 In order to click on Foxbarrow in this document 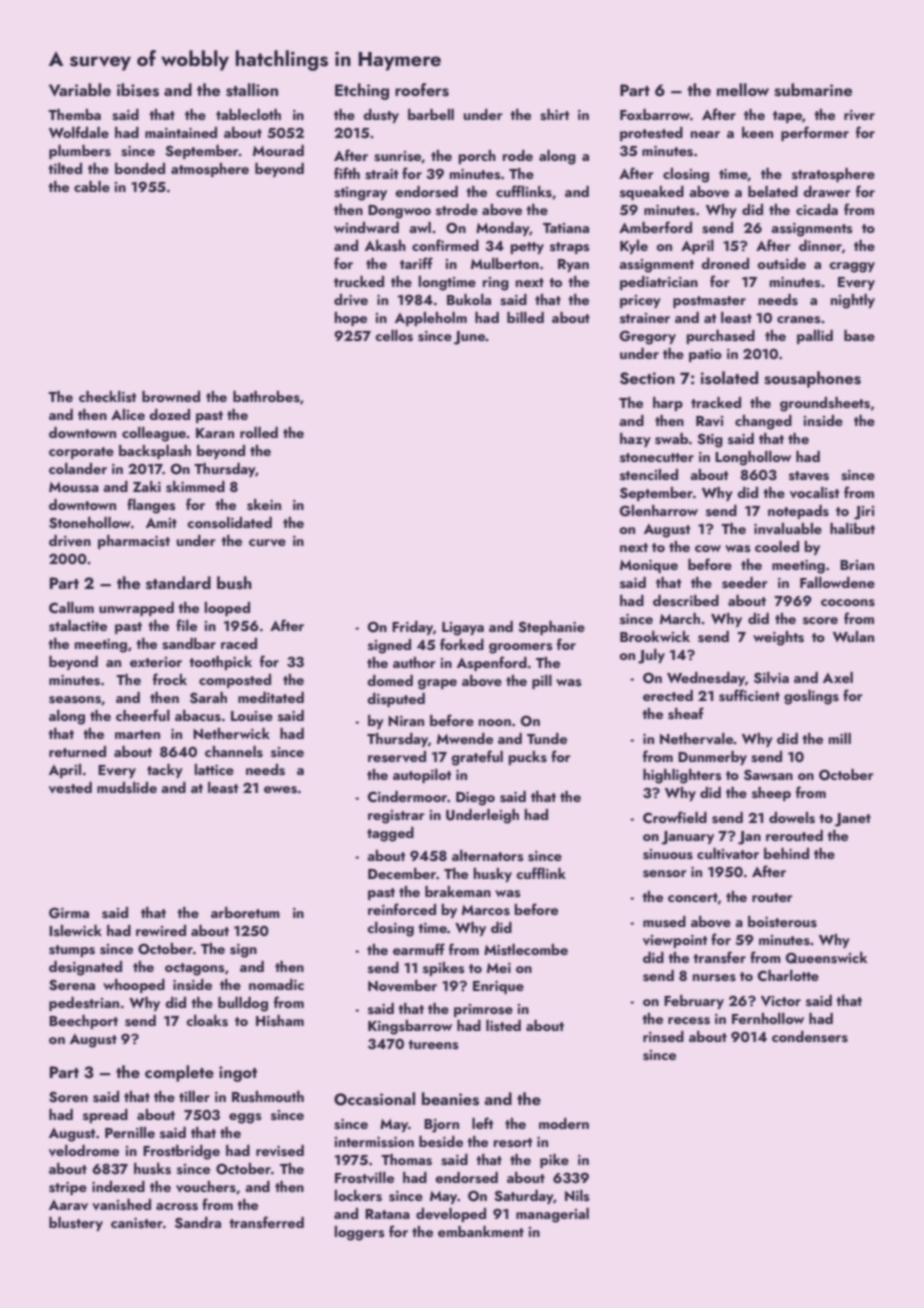, I will do `click(655, 114)`.
